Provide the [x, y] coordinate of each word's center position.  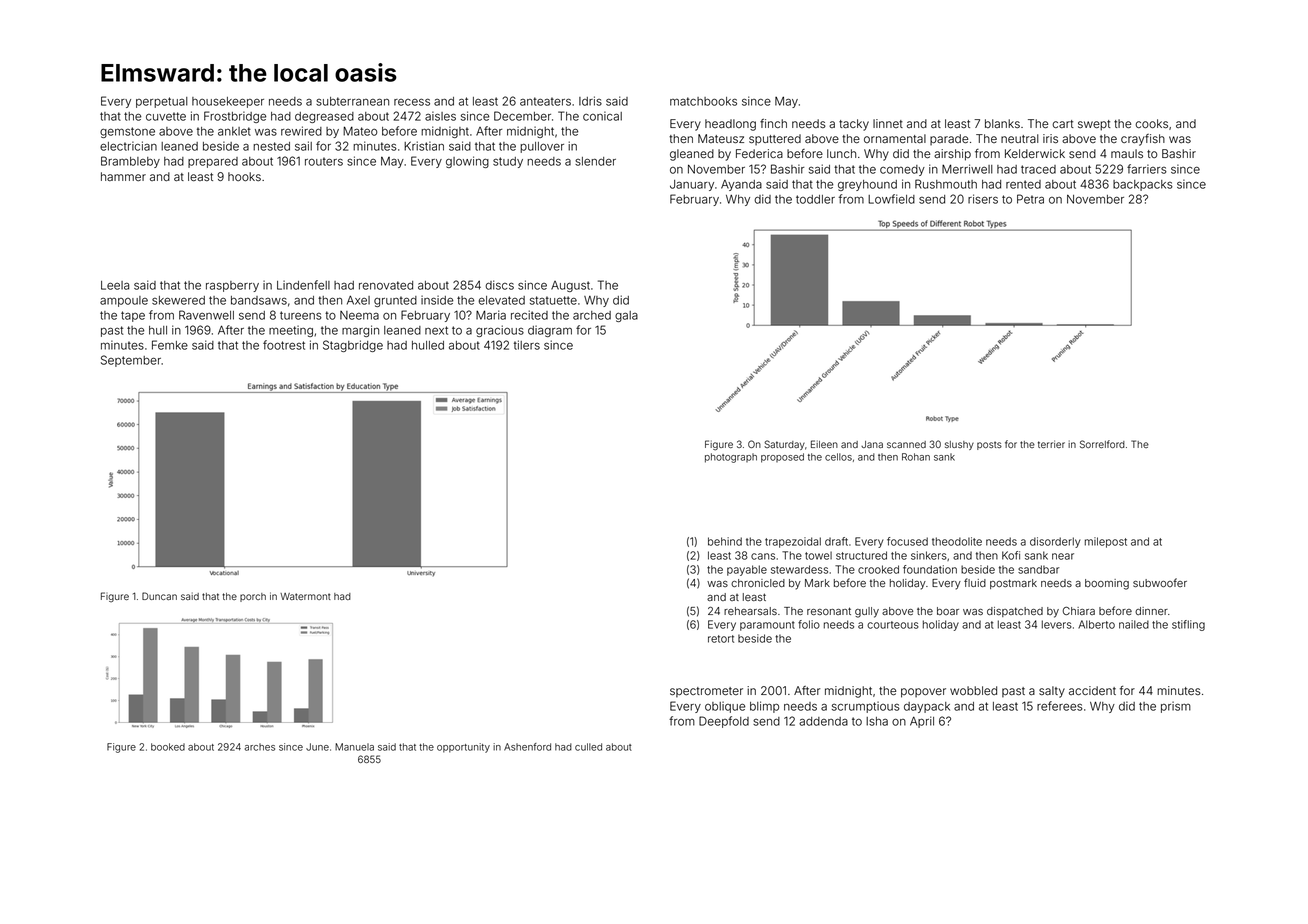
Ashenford [527, 747]
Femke [170, 345]
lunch [841, 153]
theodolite [957, 541]
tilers [527, 345]
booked [168, 747]
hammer [123, 176]
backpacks [1143, 185]
